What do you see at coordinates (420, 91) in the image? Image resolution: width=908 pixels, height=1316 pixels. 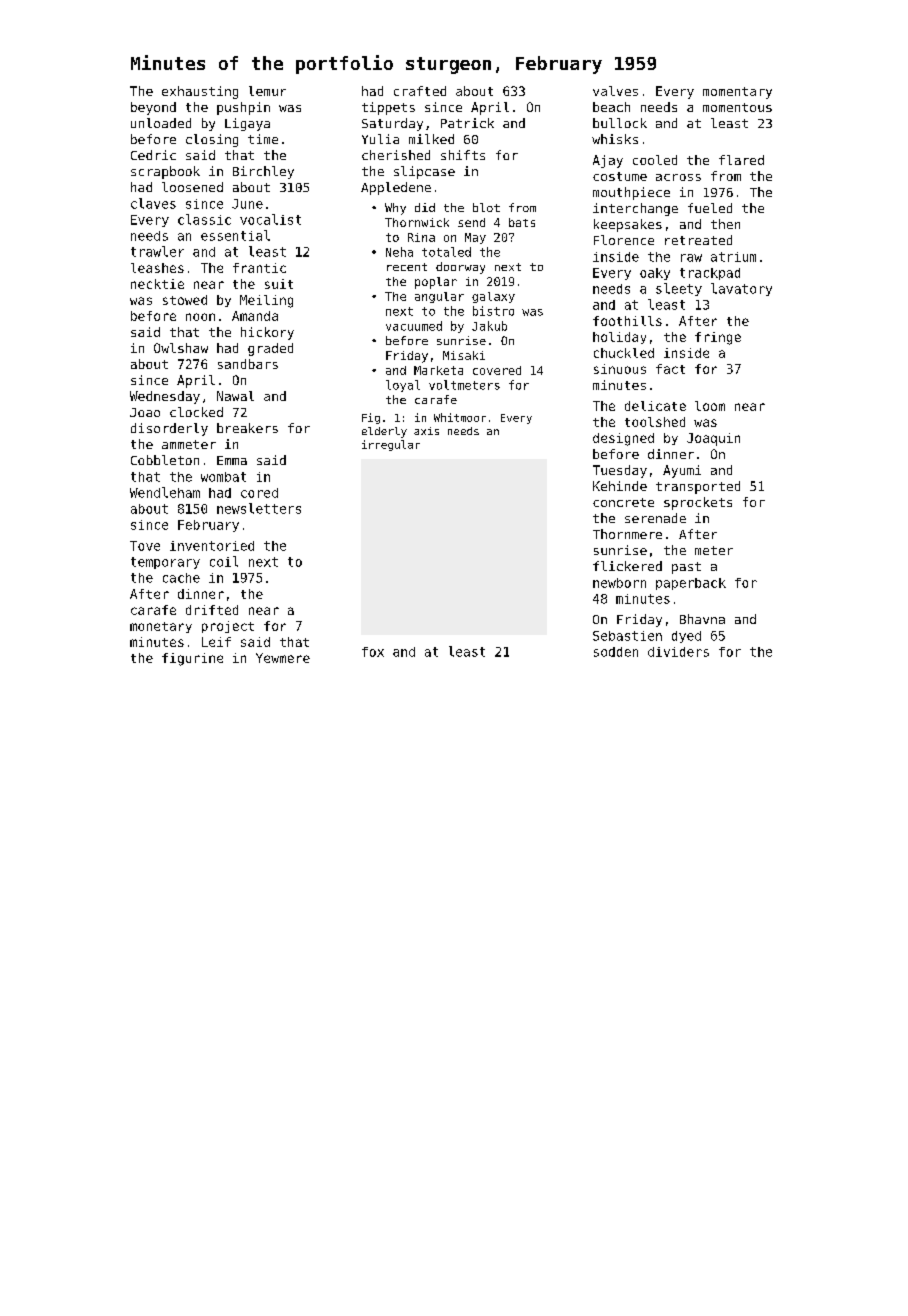 I see `crafted` at bounding box center [420, 91].
